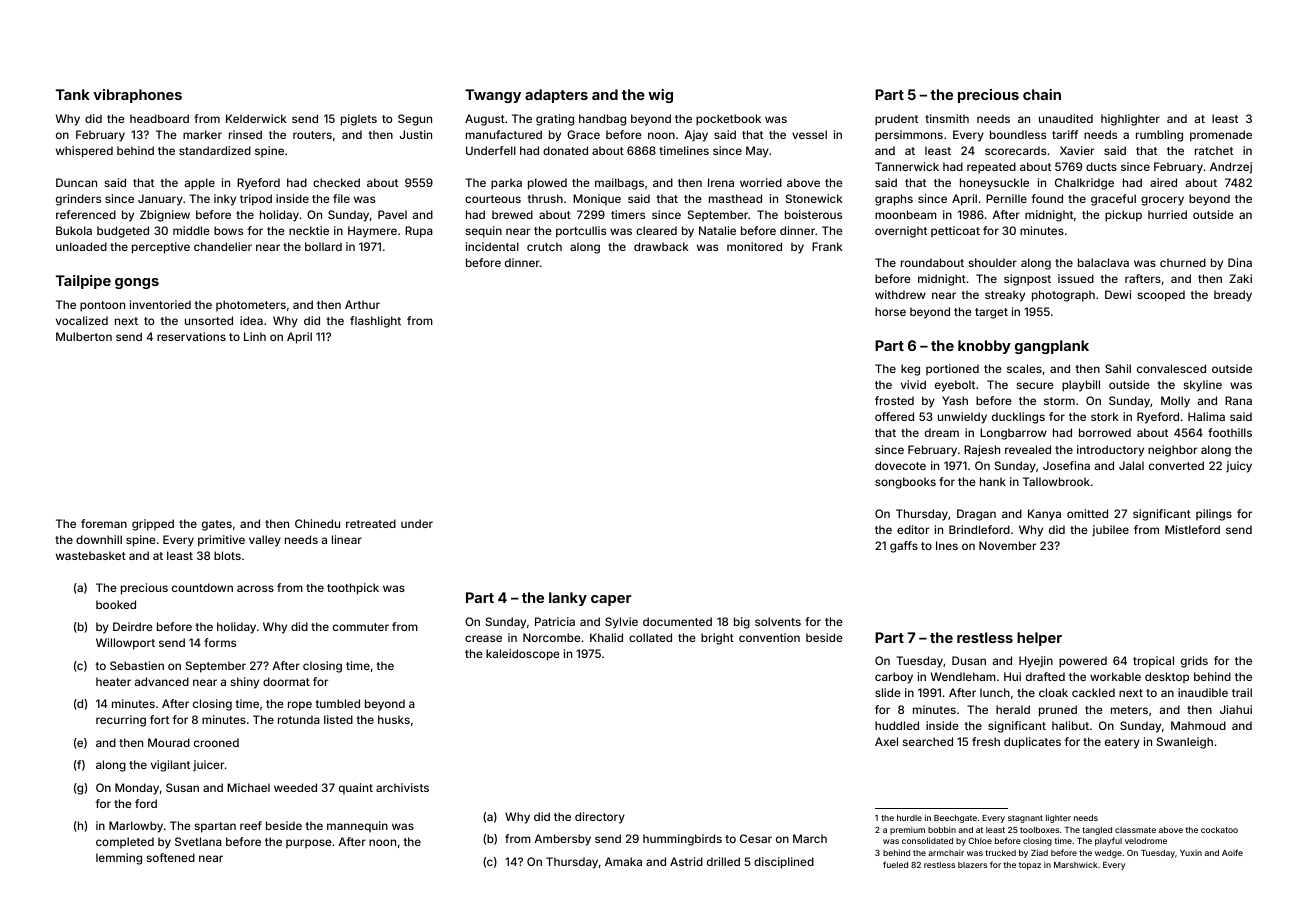 The width and height of the document is (1308, 924). What do you see at coordinates (661, 246) in the document?
I see `drawback` at bounding box center [661, 246].
